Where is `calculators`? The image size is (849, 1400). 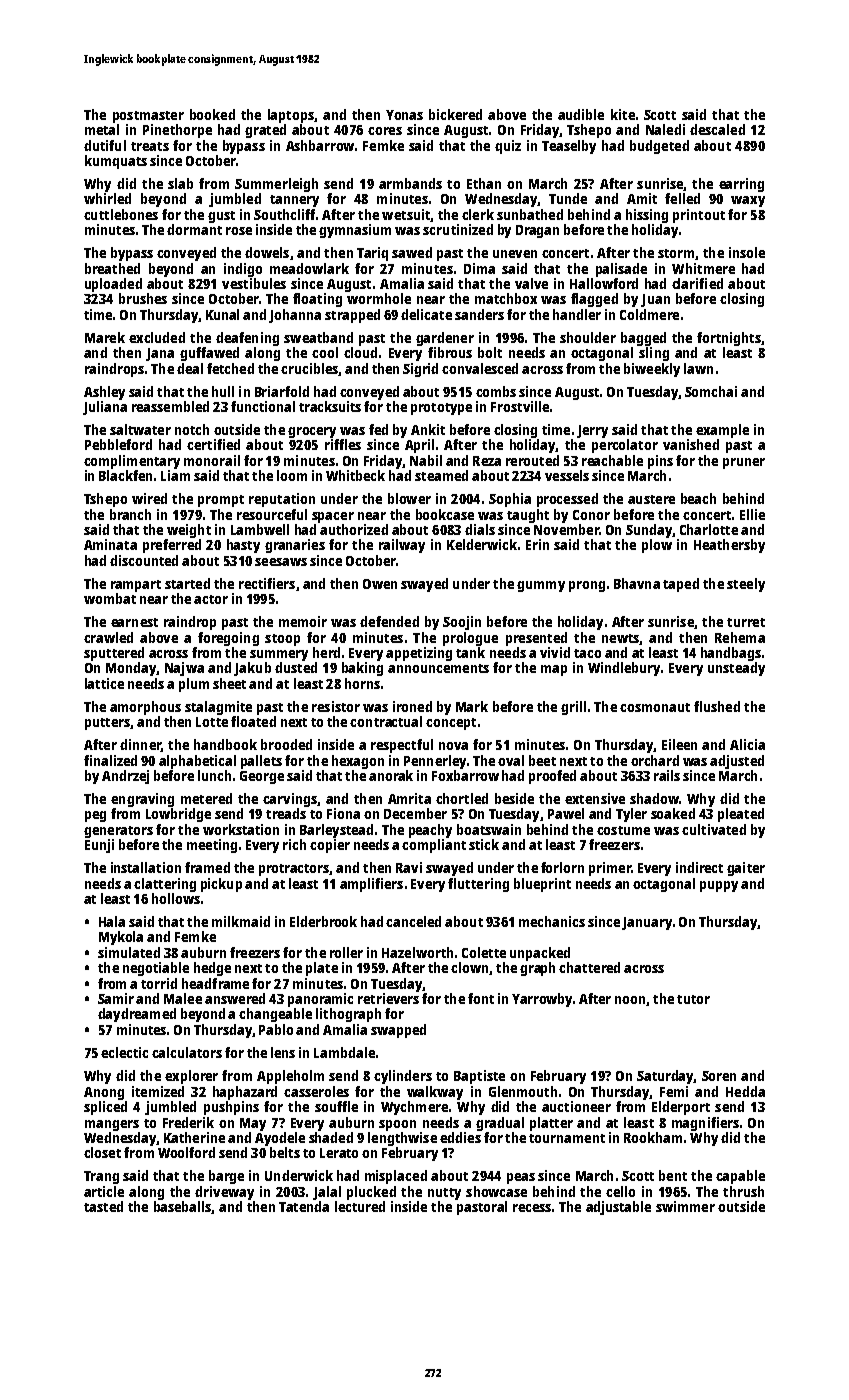 calculators is located at coordinates (187, 1052).
